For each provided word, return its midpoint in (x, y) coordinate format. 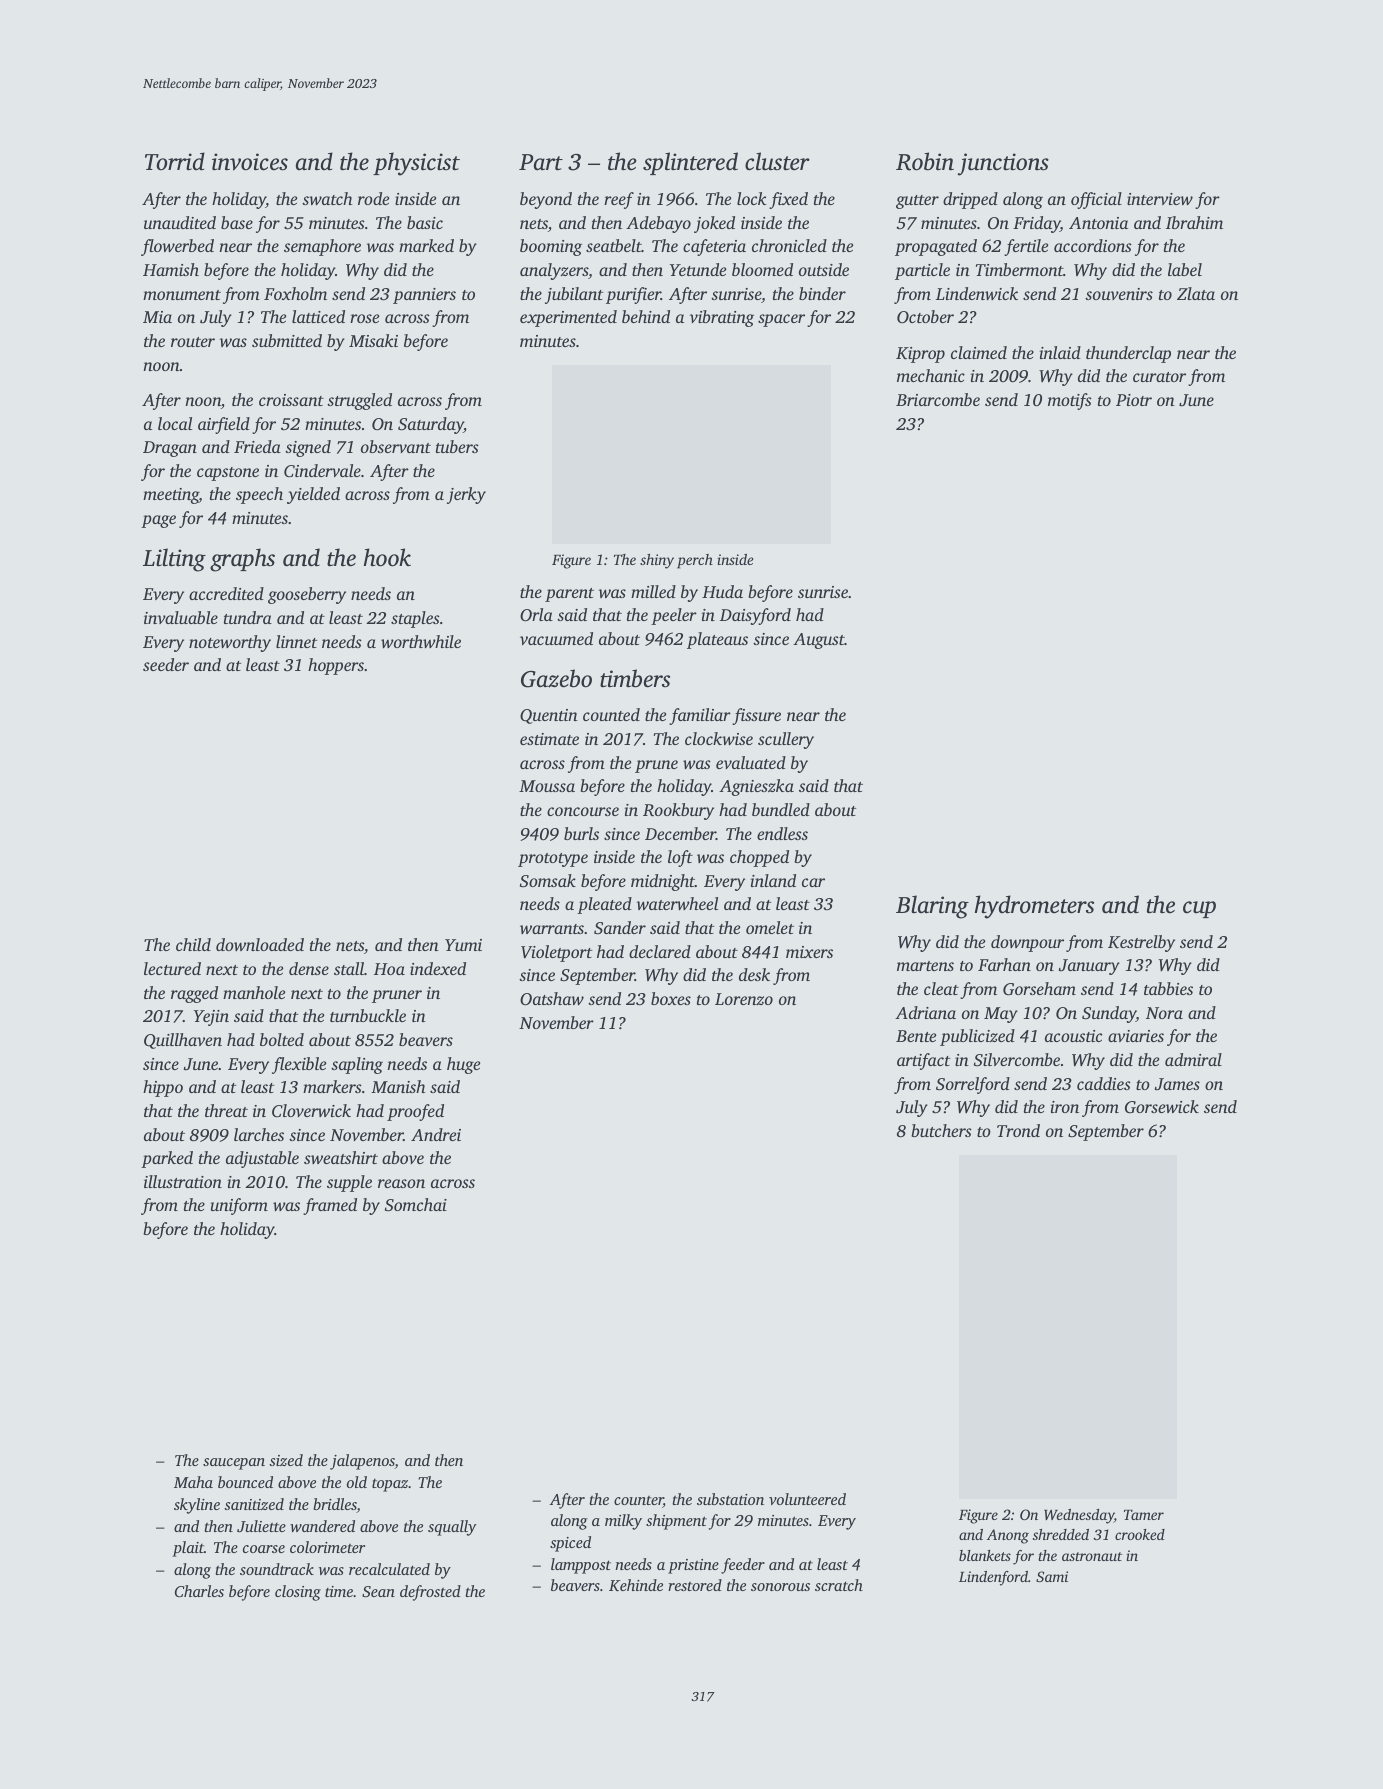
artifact (923, 1061)
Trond (1018, 1130)
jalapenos (362, 1462)
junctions (1003, 164)
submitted (287, 340)
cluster (777, 161)
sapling (357, 1065)
